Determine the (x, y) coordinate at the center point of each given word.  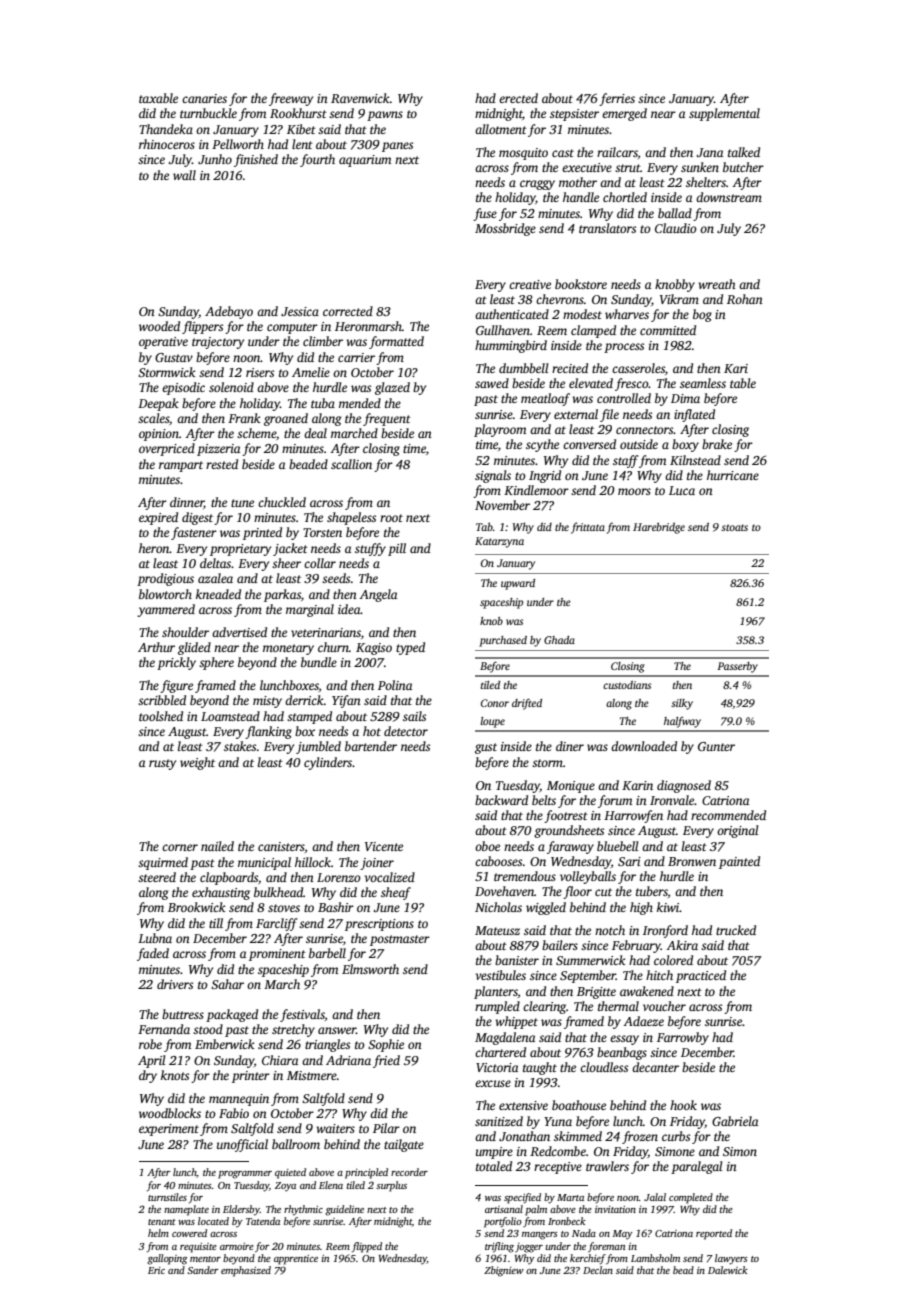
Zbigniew (504, 1271)
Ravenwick (360, 98)
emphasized (246, 1271)
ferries (617, 99)
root (391, 518)
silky (682, 704)
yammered (166, 610)
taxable (158, 98)
